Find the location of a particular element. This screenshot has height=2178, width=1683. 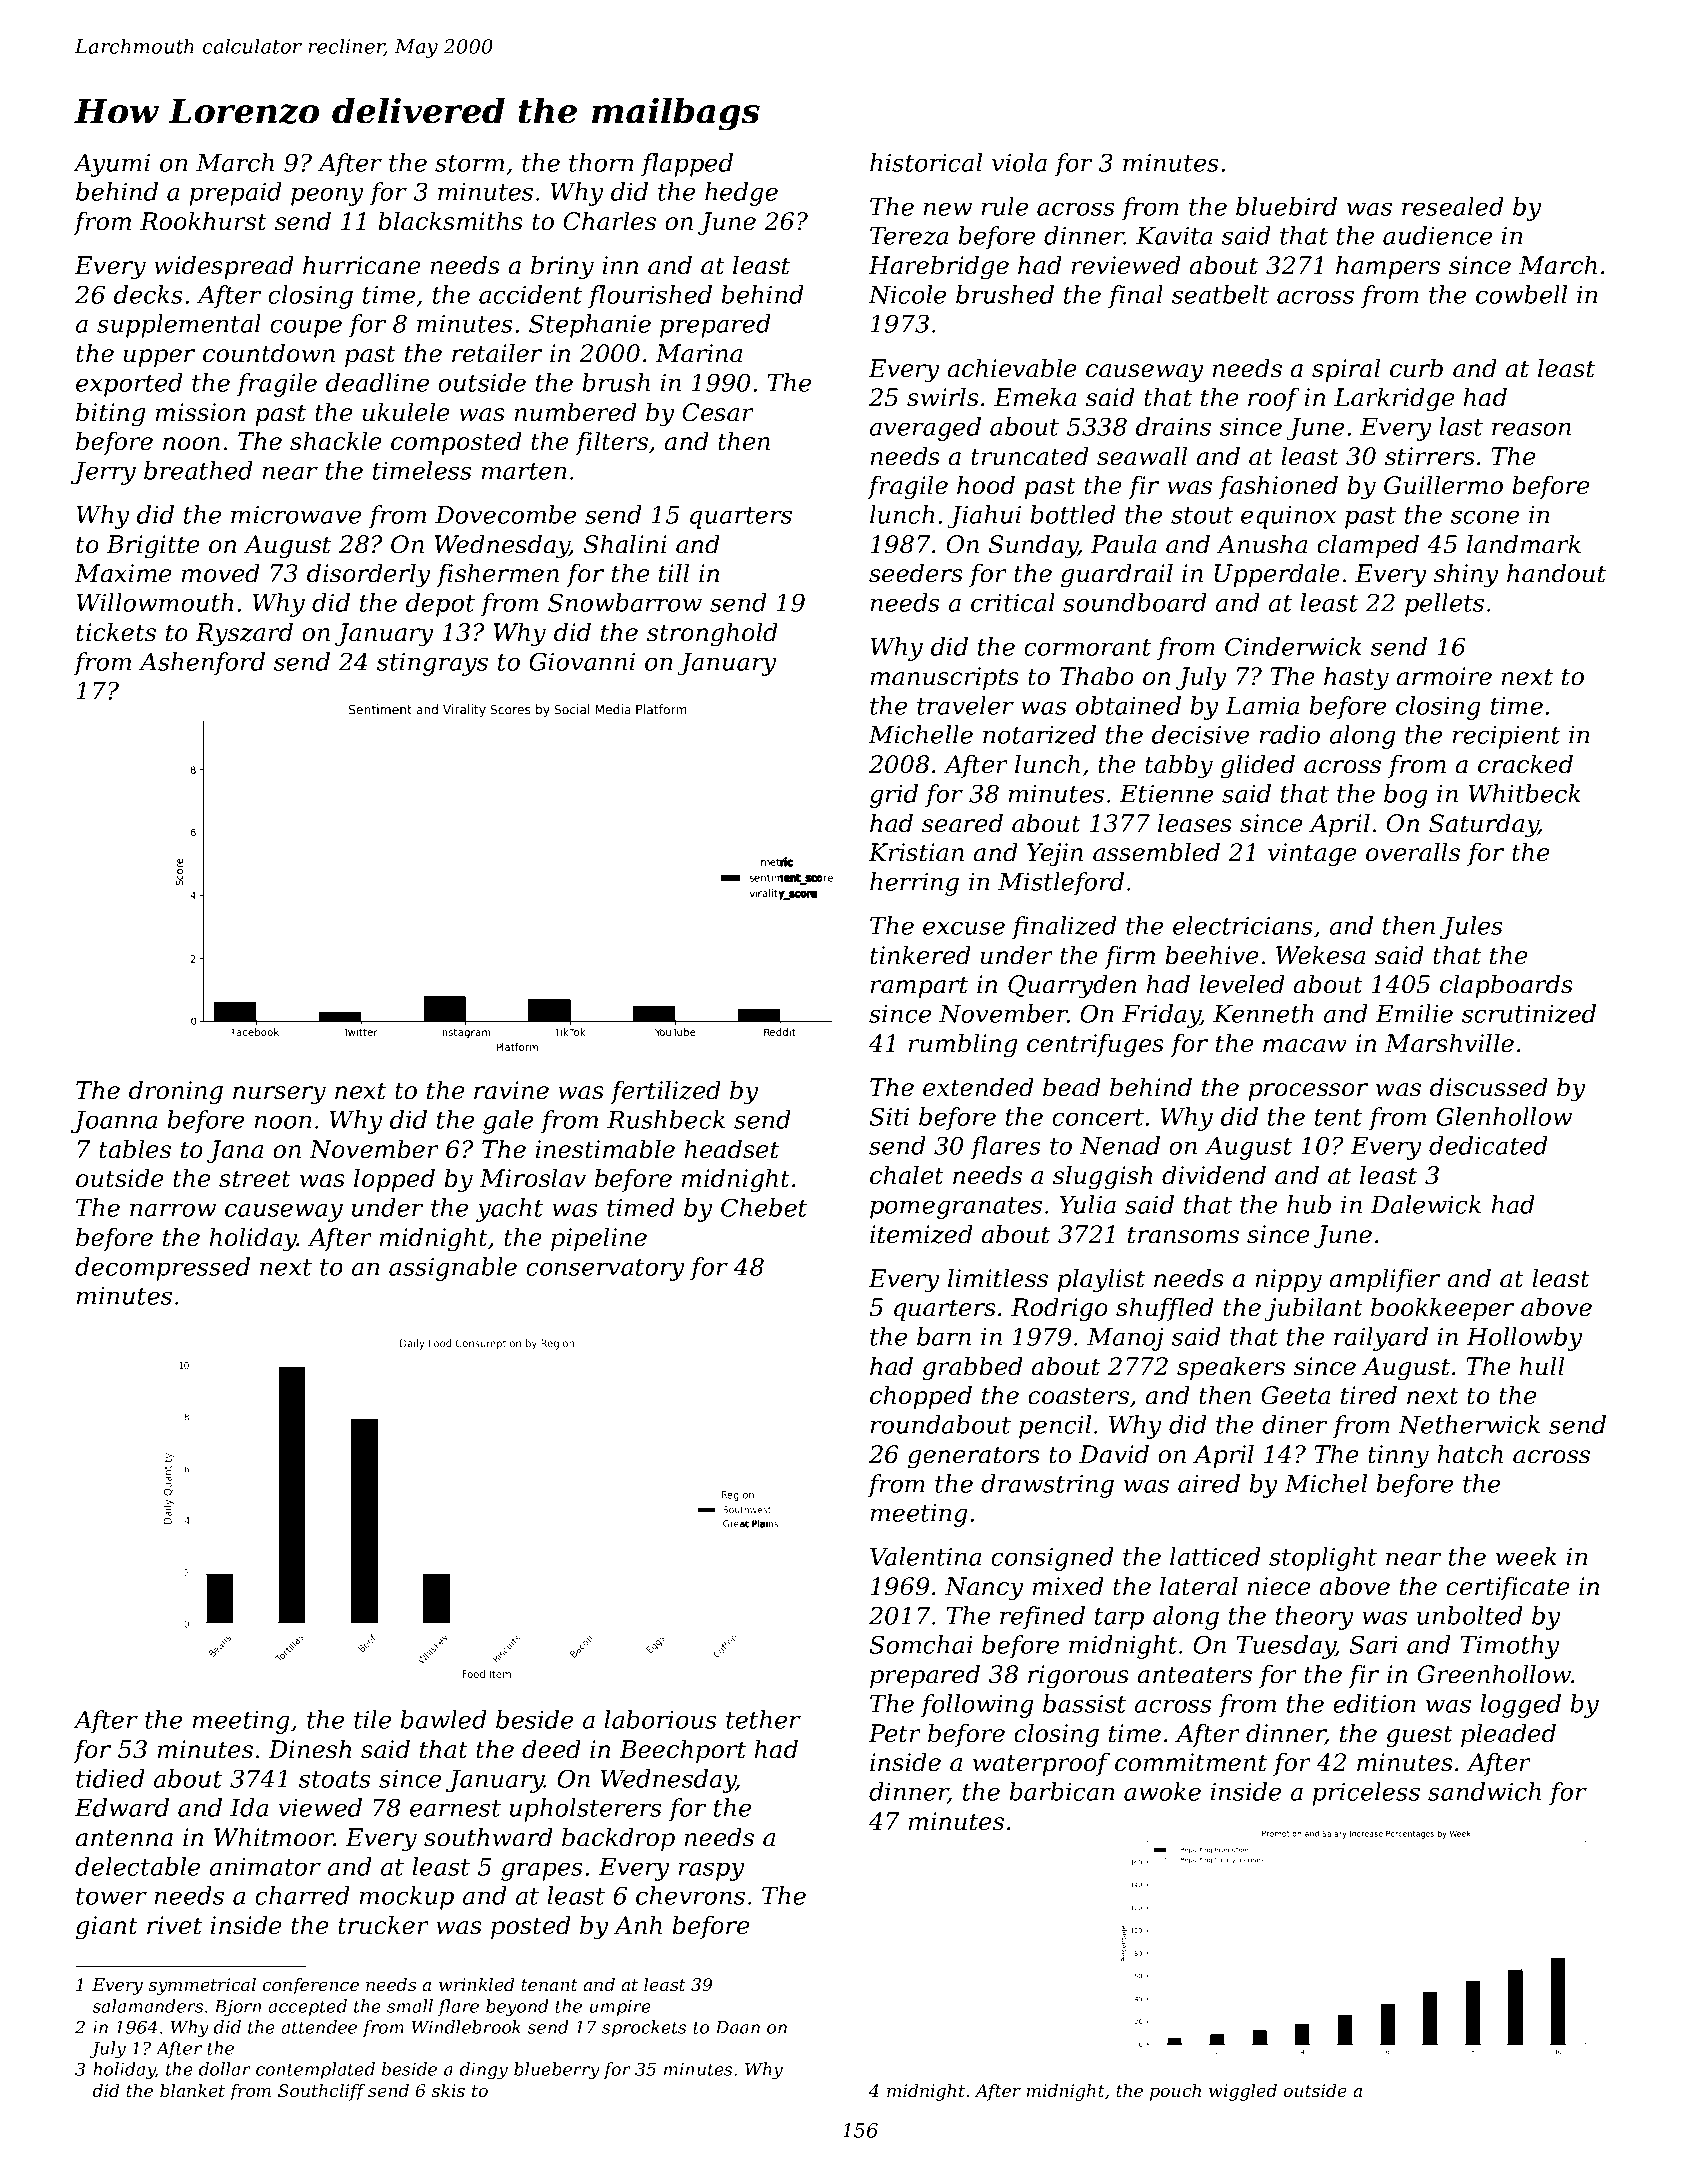

tower is located at coordinates (111, 1896).
